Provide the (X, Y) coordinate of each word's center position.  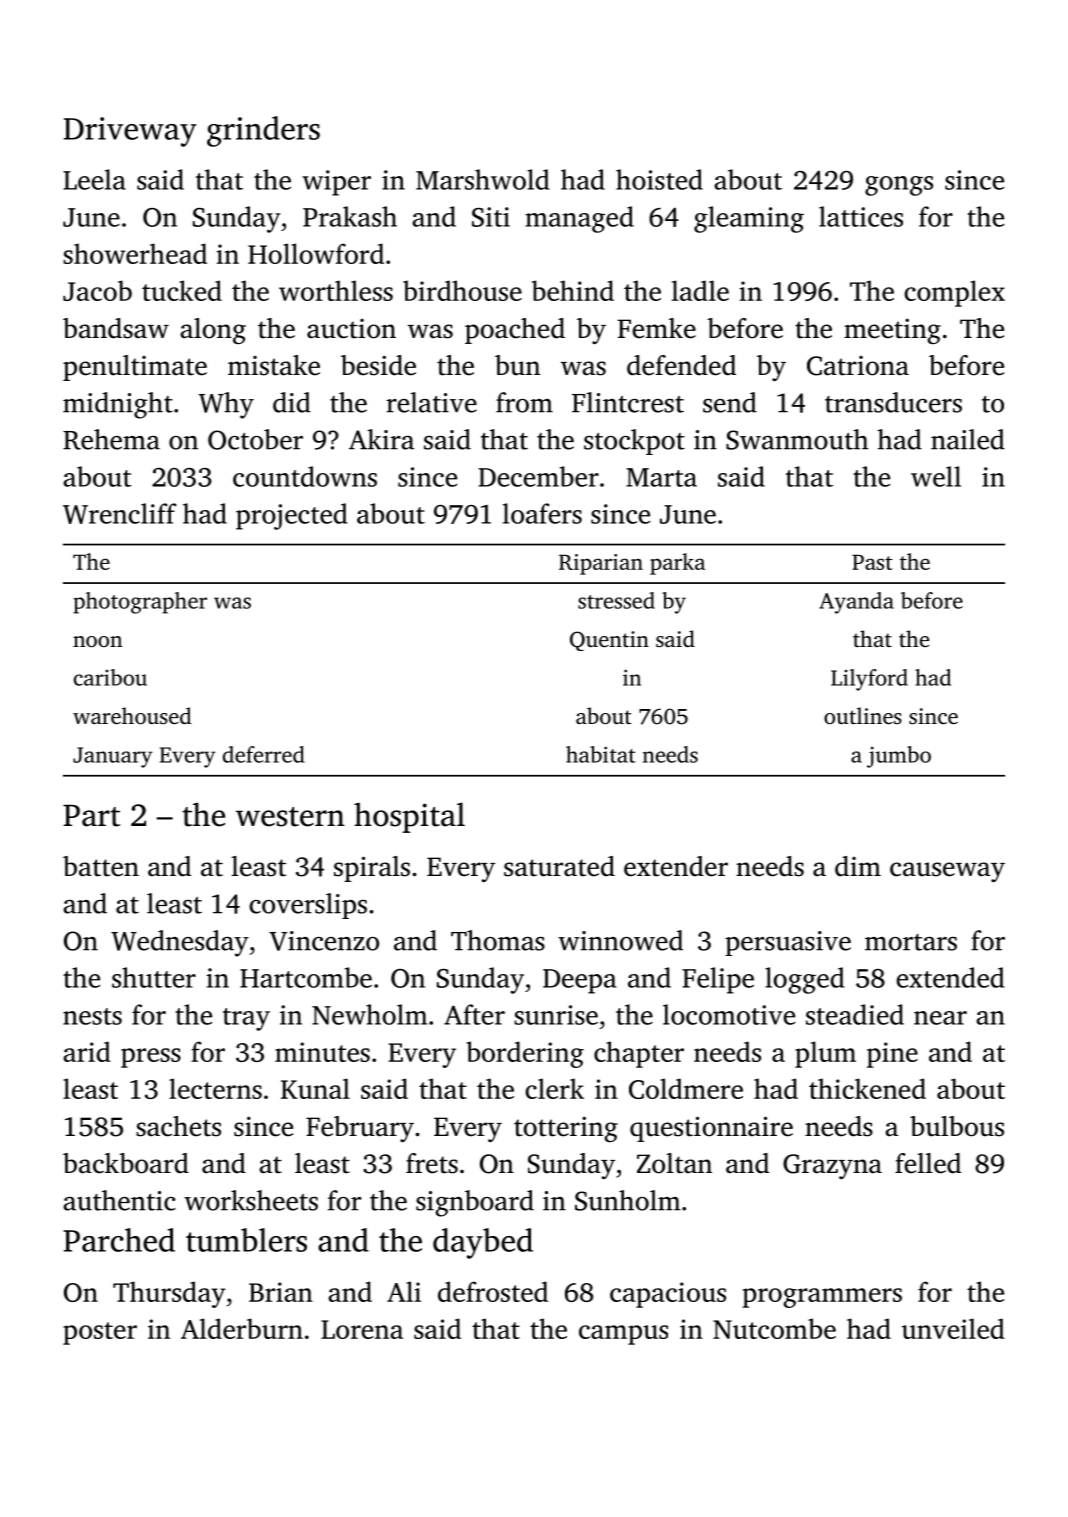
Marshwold (483, 179)
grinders (263, 131)
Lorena (362, 1329)
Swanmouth (797, 439)
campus (623, 1335)
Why (226, 405)
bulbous (957, 1126)
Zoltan (674, 1163)
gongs (899, 186)
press (151, 1058)
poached (515, 331)
